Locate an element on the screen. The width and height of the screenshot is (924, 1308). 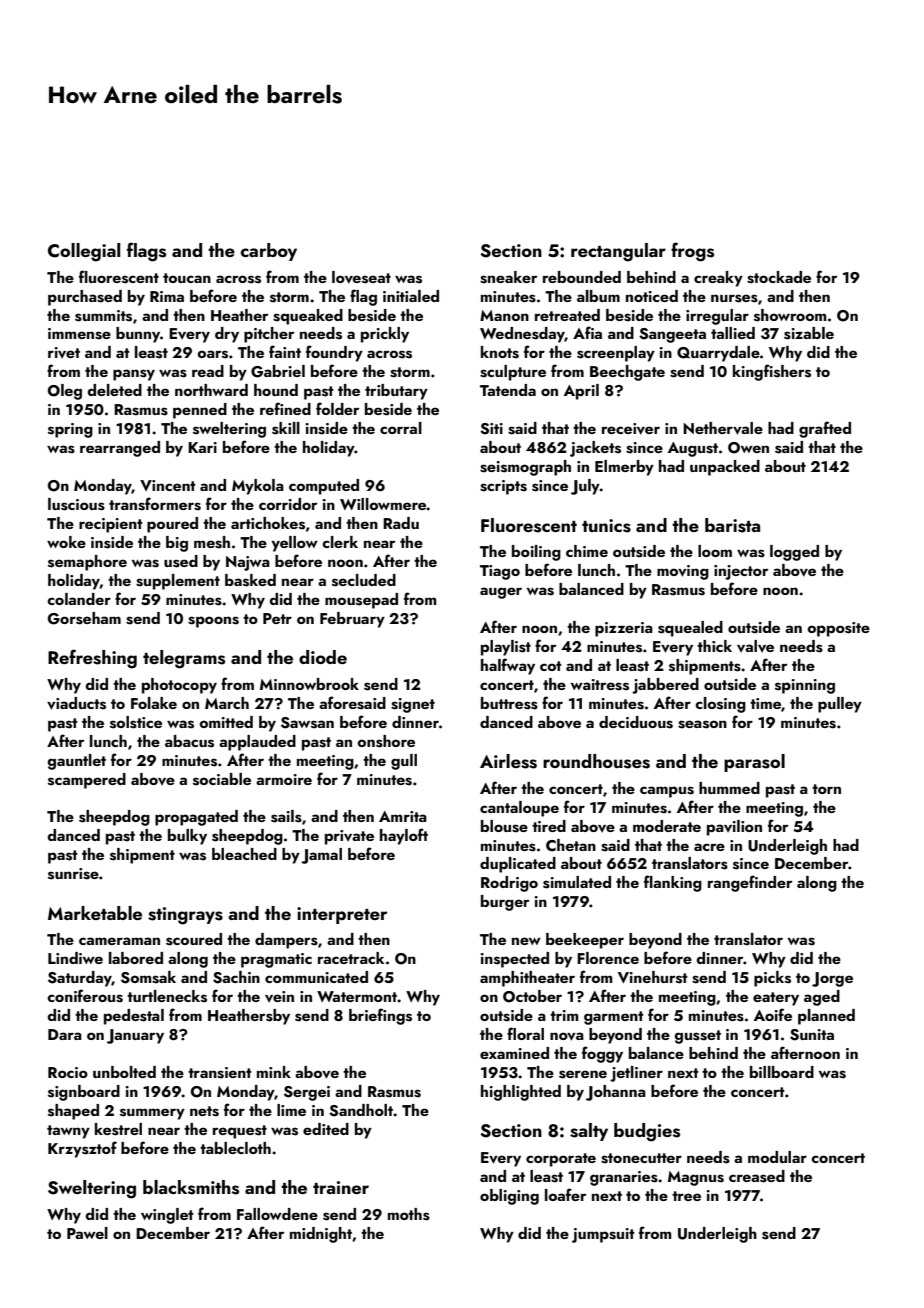
nets is located at coordinates (204, 1111).
